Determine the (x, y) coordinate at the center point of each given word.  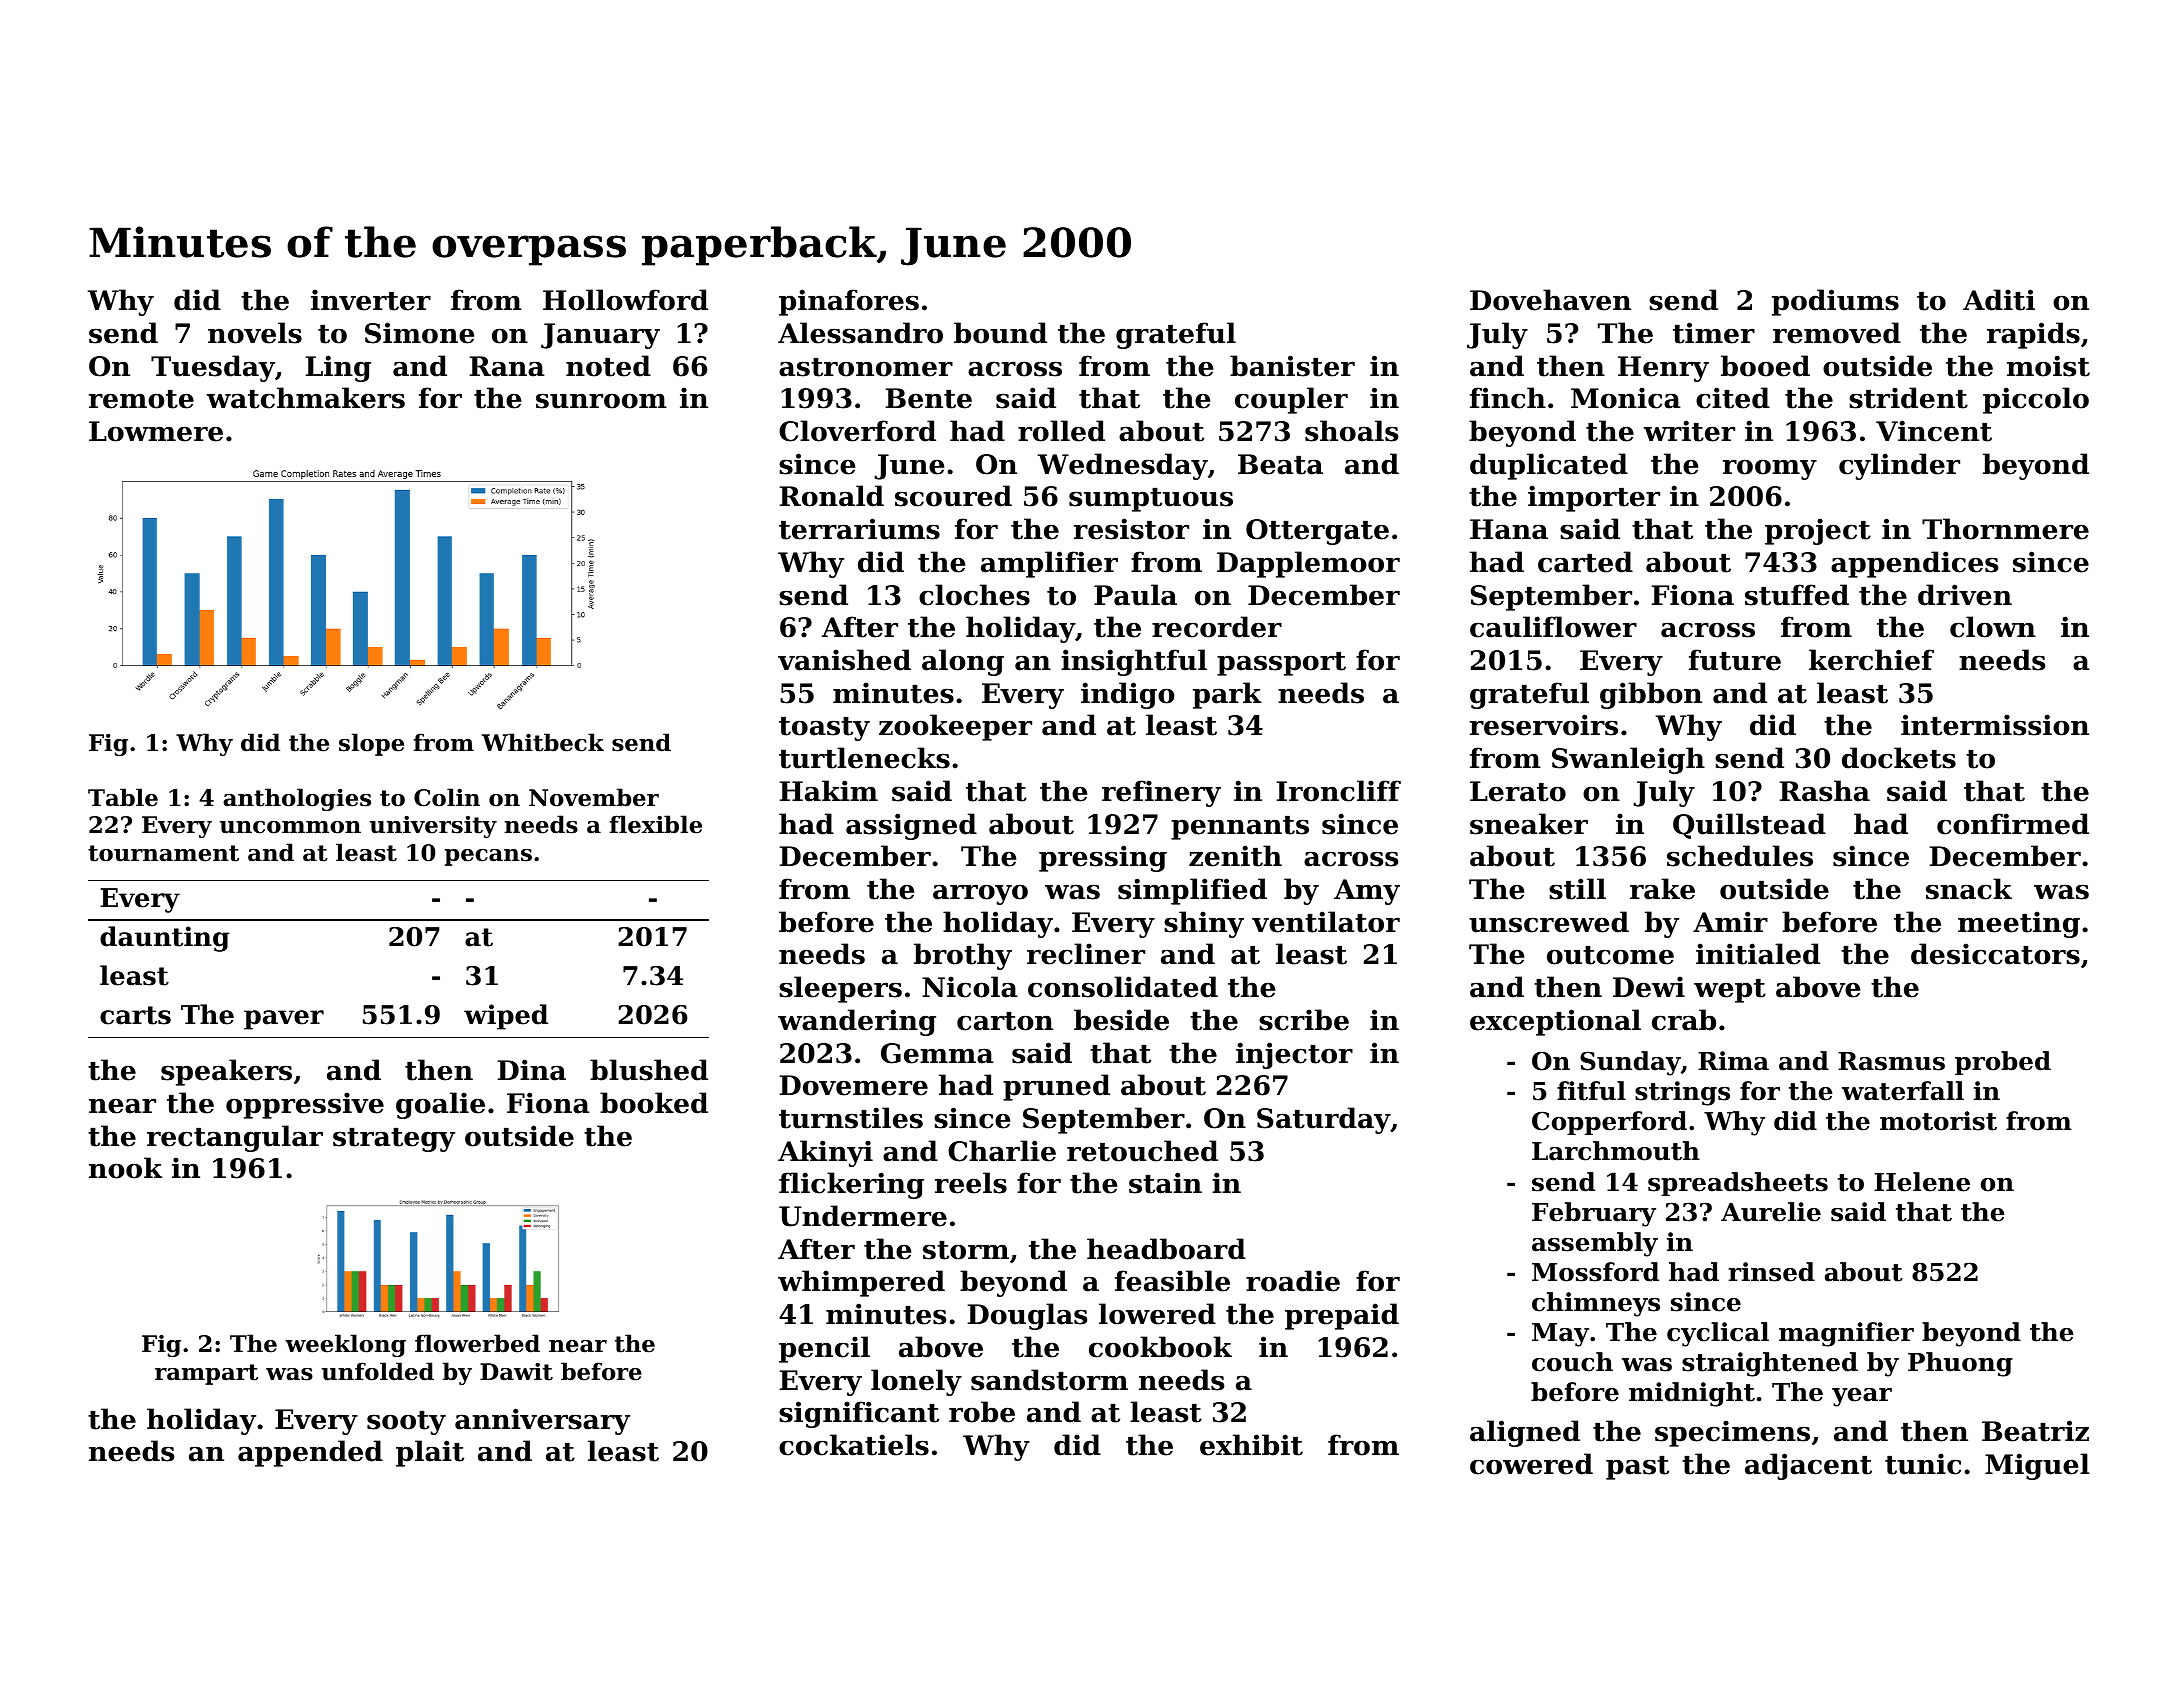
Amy (1367, 892)
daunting (165, 939)
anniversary (542, 1421)
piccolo (2036, 400)
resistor (1131, 529)
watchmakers (306, 398)
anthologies (297, 799)
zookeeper (955, 727)
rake (1662, 889)
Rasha (1824, 791)
